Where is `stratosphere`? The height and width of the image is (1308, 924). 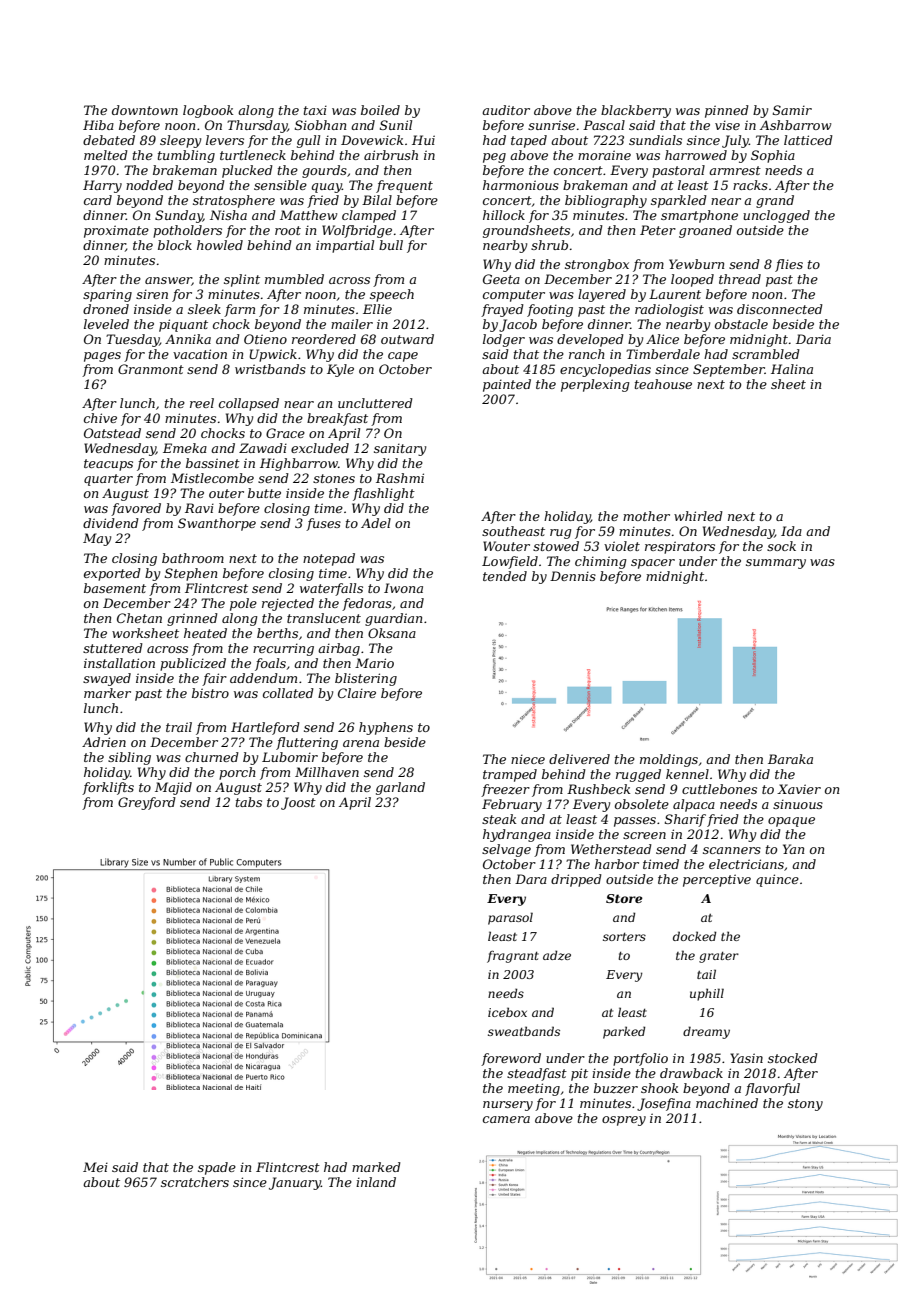 stratosphere is located at coordinates (234, 201).
